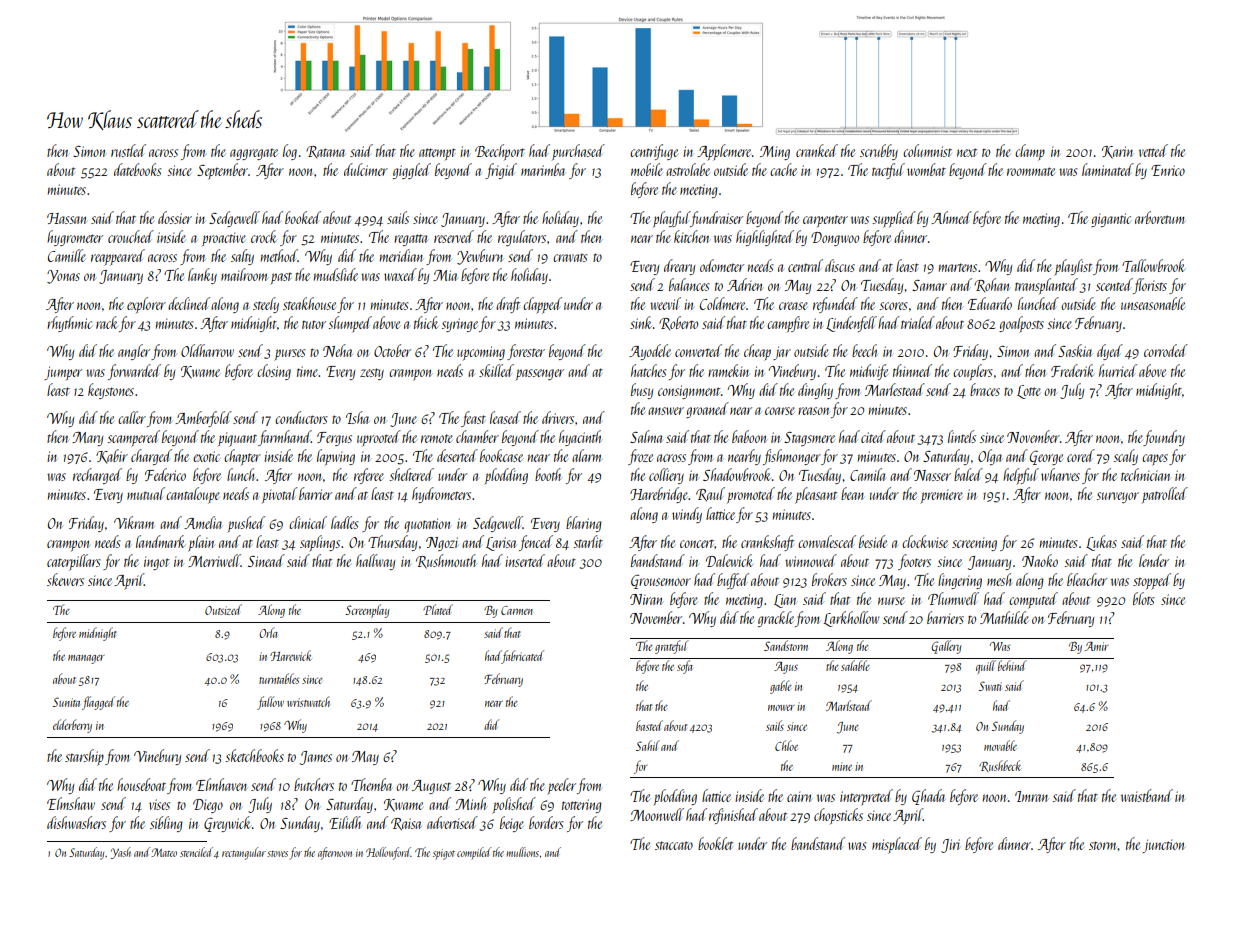  Describe the element at coordinates (657, 814) in the screenshot. I see `Moonwell` at that location.
